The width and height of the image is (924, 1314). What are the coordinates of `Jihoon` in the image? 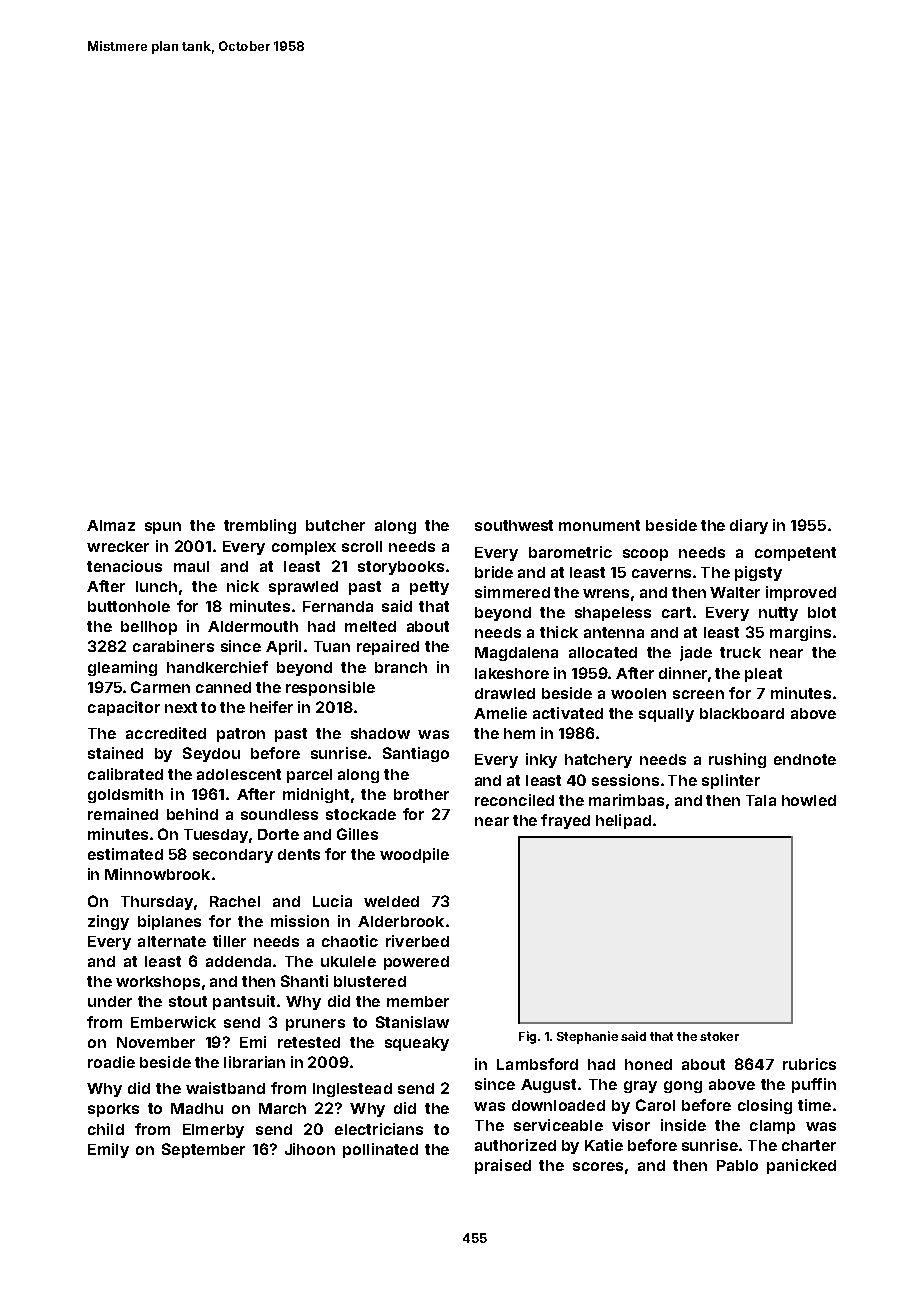 It's located at (310, 1149).
